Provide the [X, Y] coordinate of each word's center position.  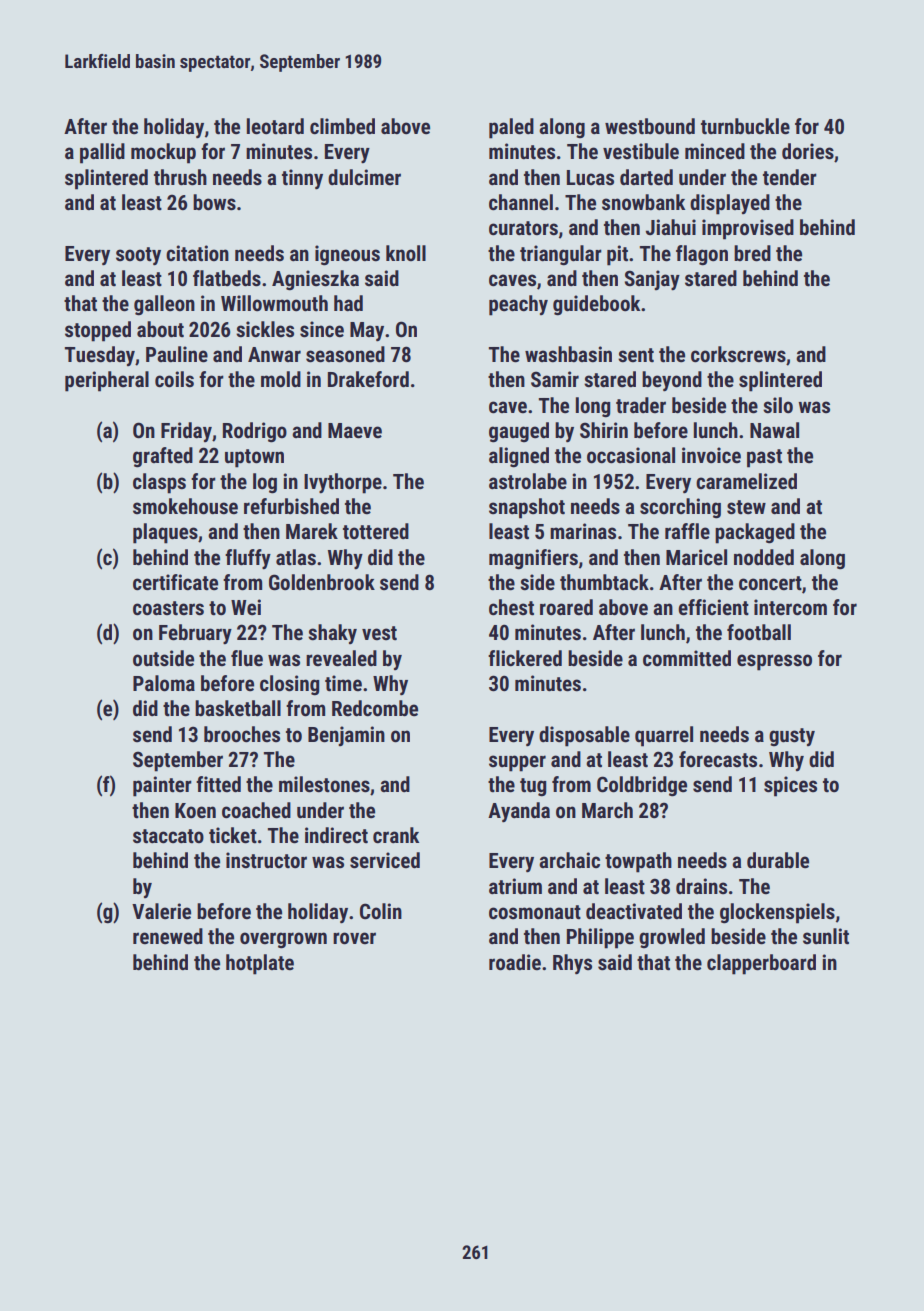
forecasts [718, 759]
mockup [163, 153]
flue [247, 658]
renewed [168, 936]
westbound [650, 126]
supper [517, 763]
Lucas [590, 177]
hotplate [260, 964]
